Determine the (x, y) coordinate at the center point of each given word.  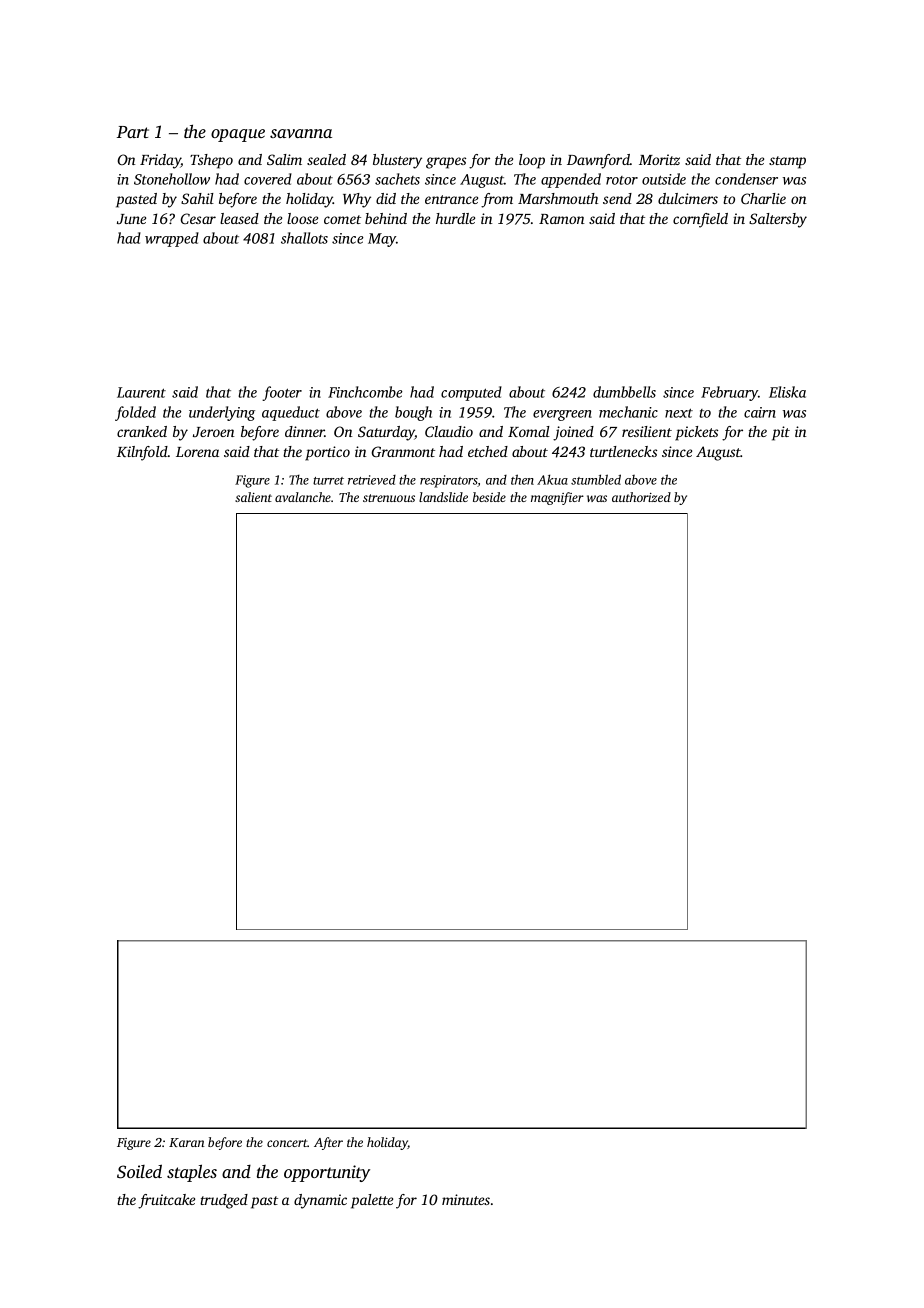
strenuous (389, 498)
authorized (641, 497)
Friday (160, 161)
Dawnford (598, 161)
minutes (466, 1199)
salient (253, 497)
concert (287, 1143)
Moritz (659, 159)
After (328, 1143)
